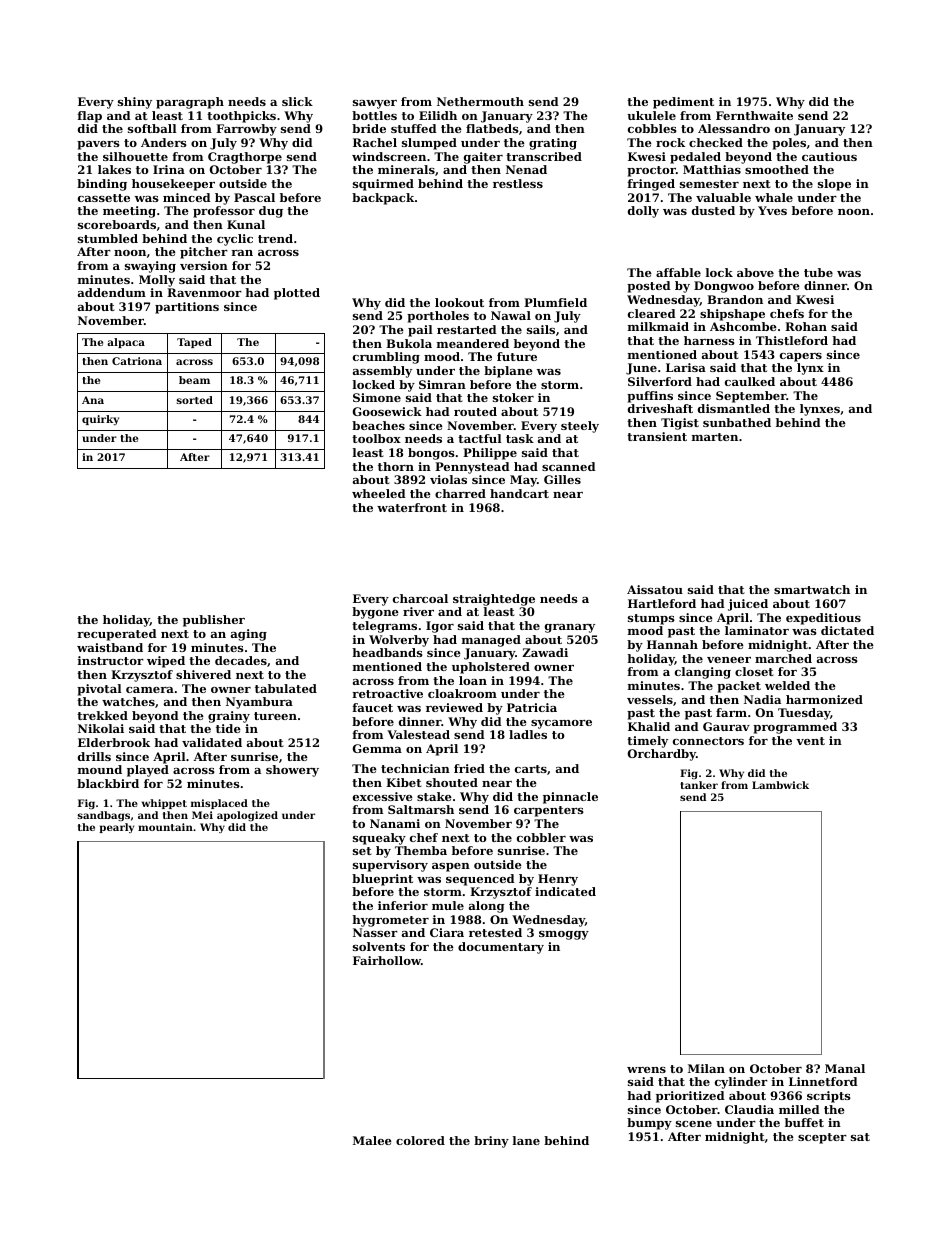 This image has width=952, height=1233. What do you see at coordinates (834, 185) in the image?
I see `slope` at bounding box center [834, 185].
